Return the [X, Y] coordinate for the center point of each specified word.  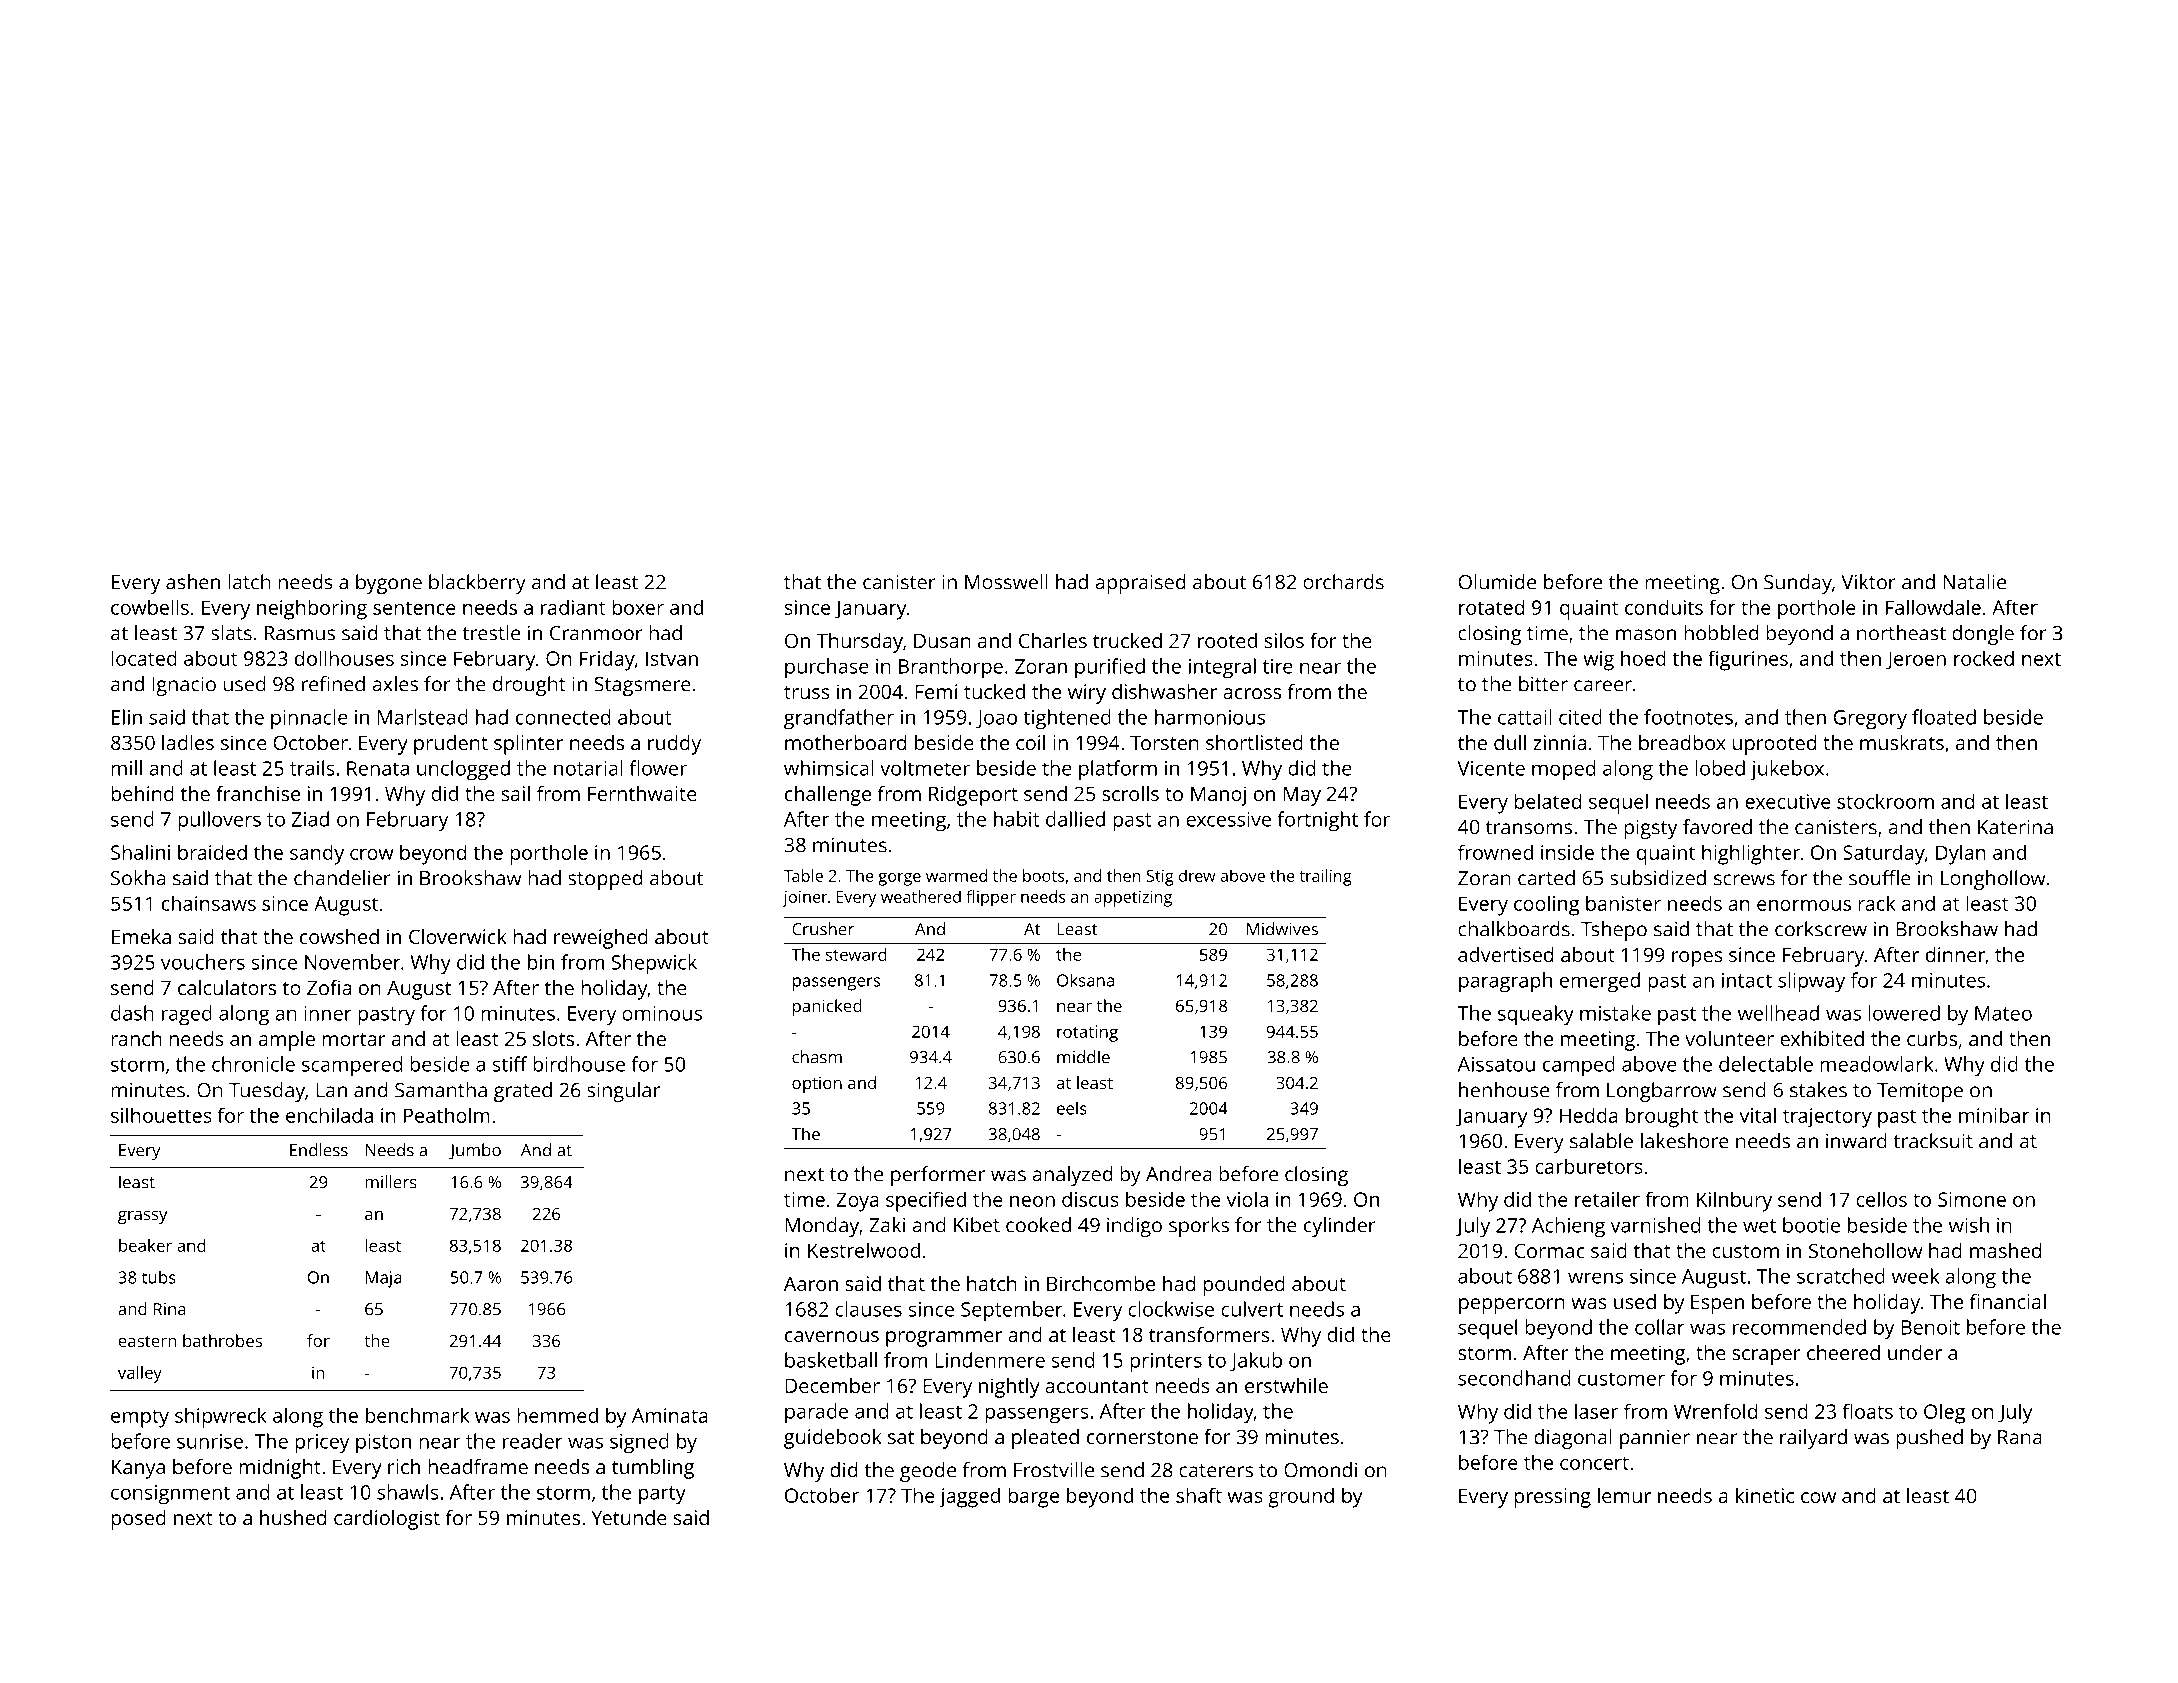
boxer [638, 607]
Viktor [1868, 582]
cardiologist [387, 1520]
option [817, 1084]
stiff [510, 1064]
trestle [491, 633]
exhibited [1822, 1038]
